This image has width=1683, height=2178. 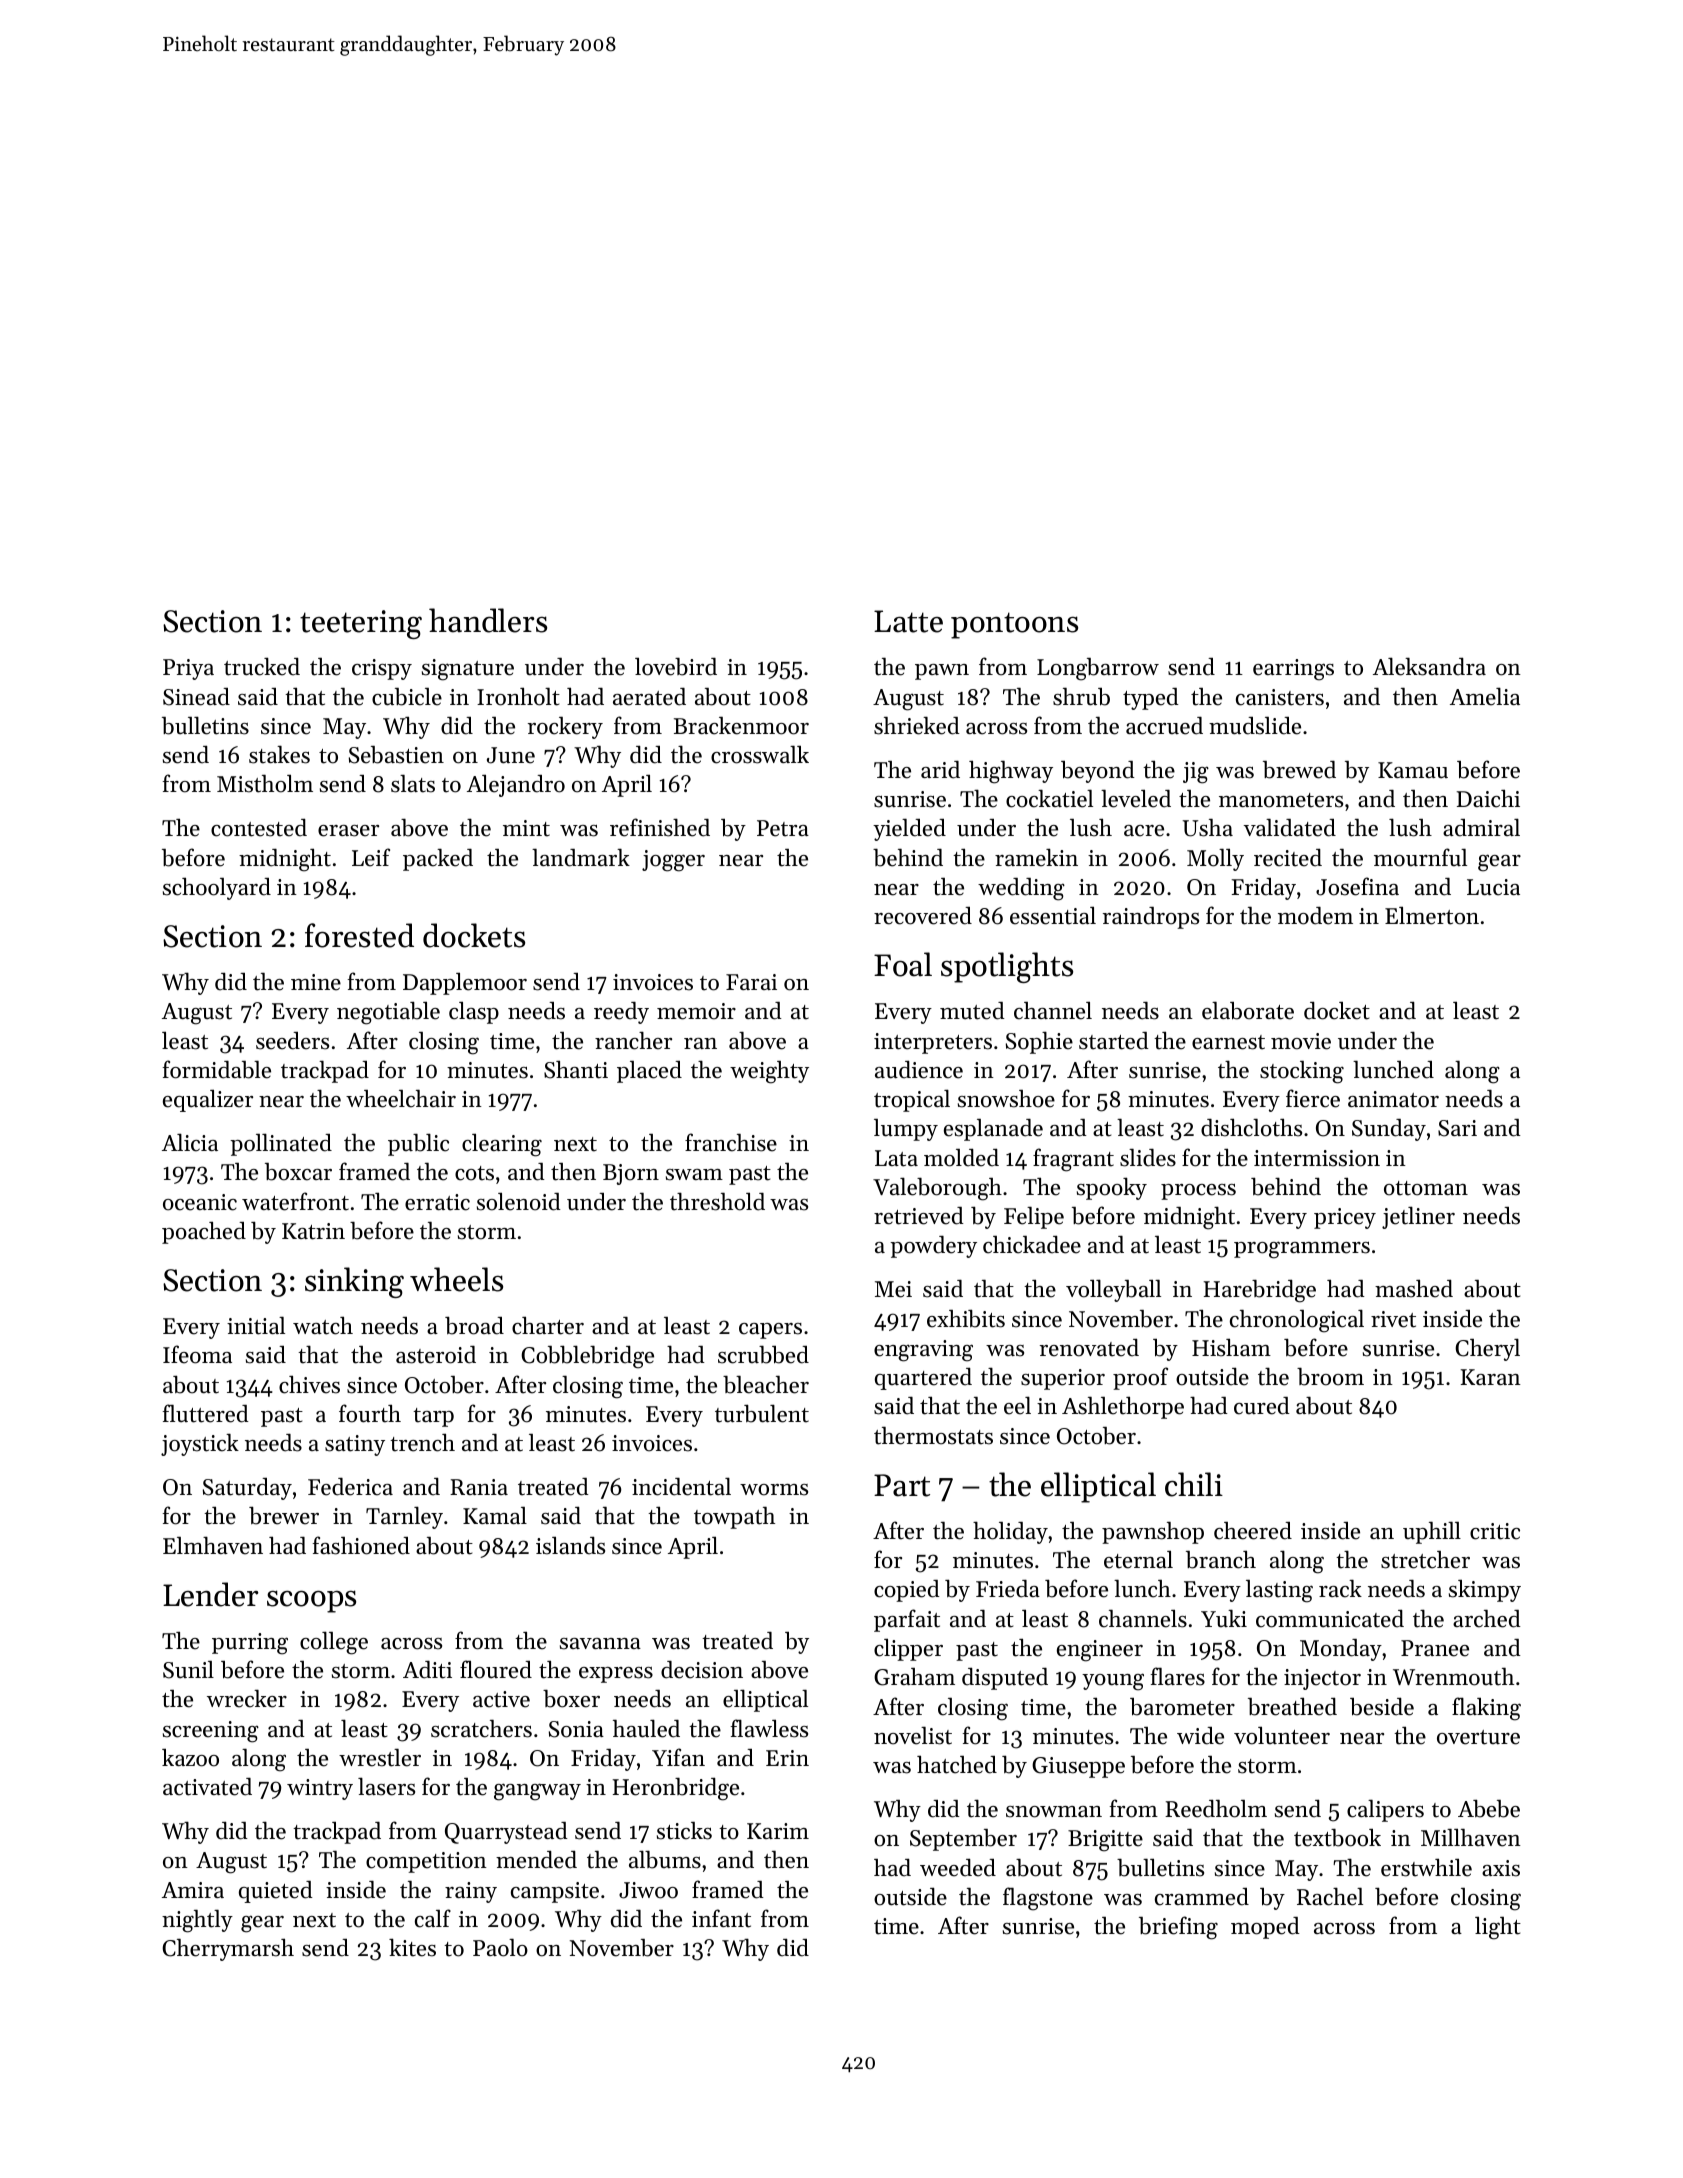 What do you see at coordinates (412, 1947) in the image?
I see `kites` at bounding box center [412, 1947].
